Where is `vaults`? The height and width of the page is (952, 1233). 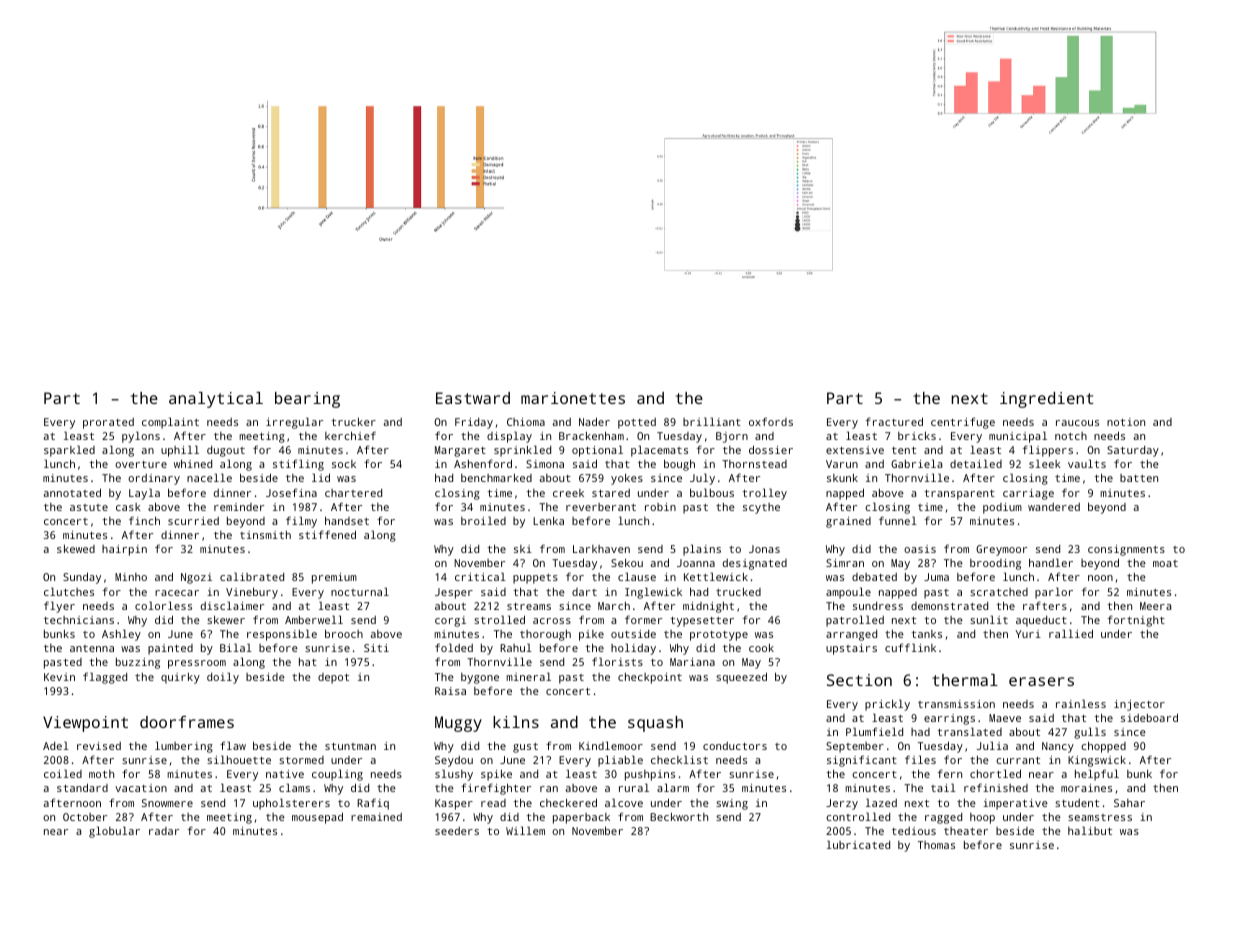
vaults is located at coordinates (1087, 463).
